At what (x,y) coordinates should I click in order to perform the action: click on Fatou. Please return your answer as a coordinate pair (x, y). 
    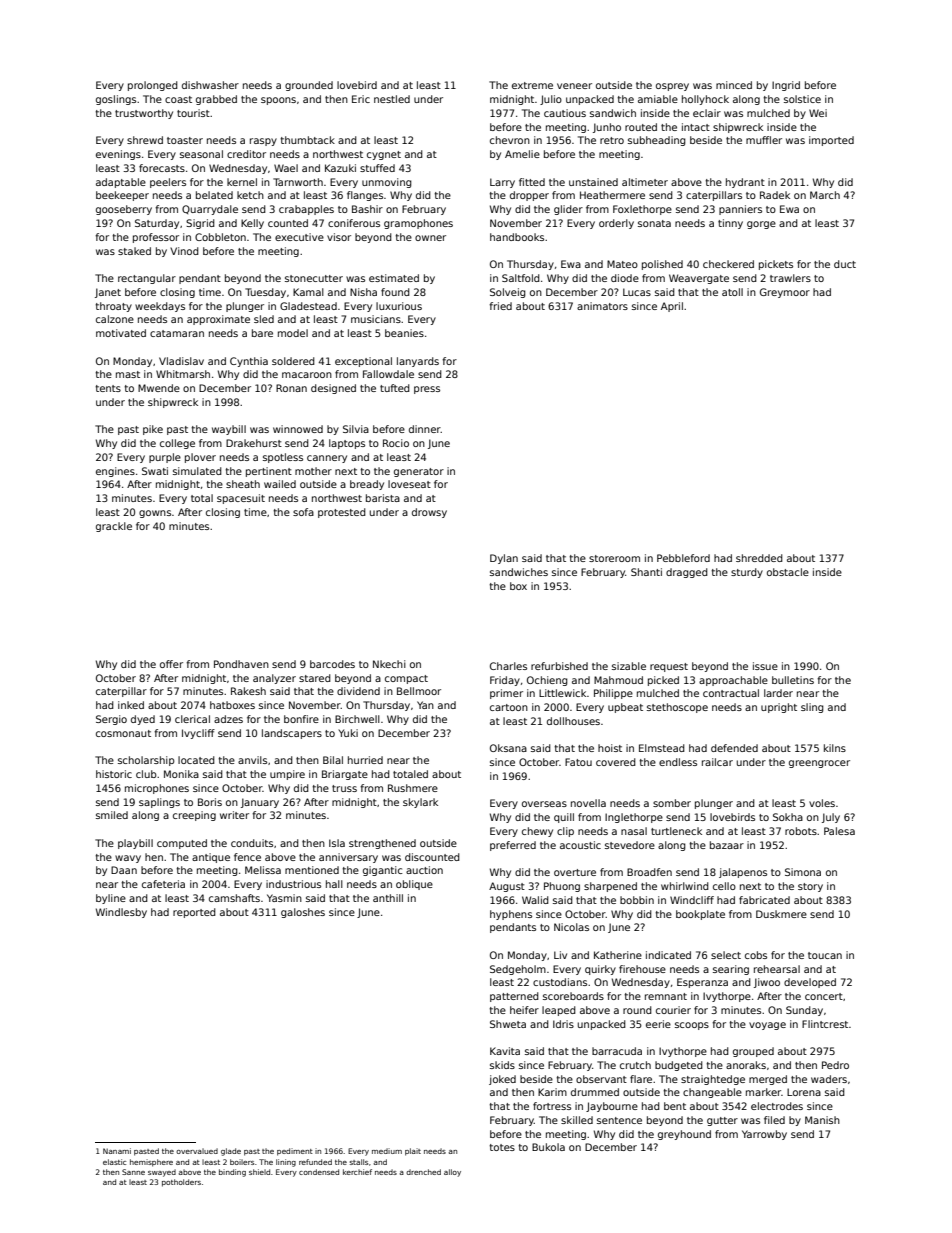
    Looking at the image, I should click on (578, 762).
